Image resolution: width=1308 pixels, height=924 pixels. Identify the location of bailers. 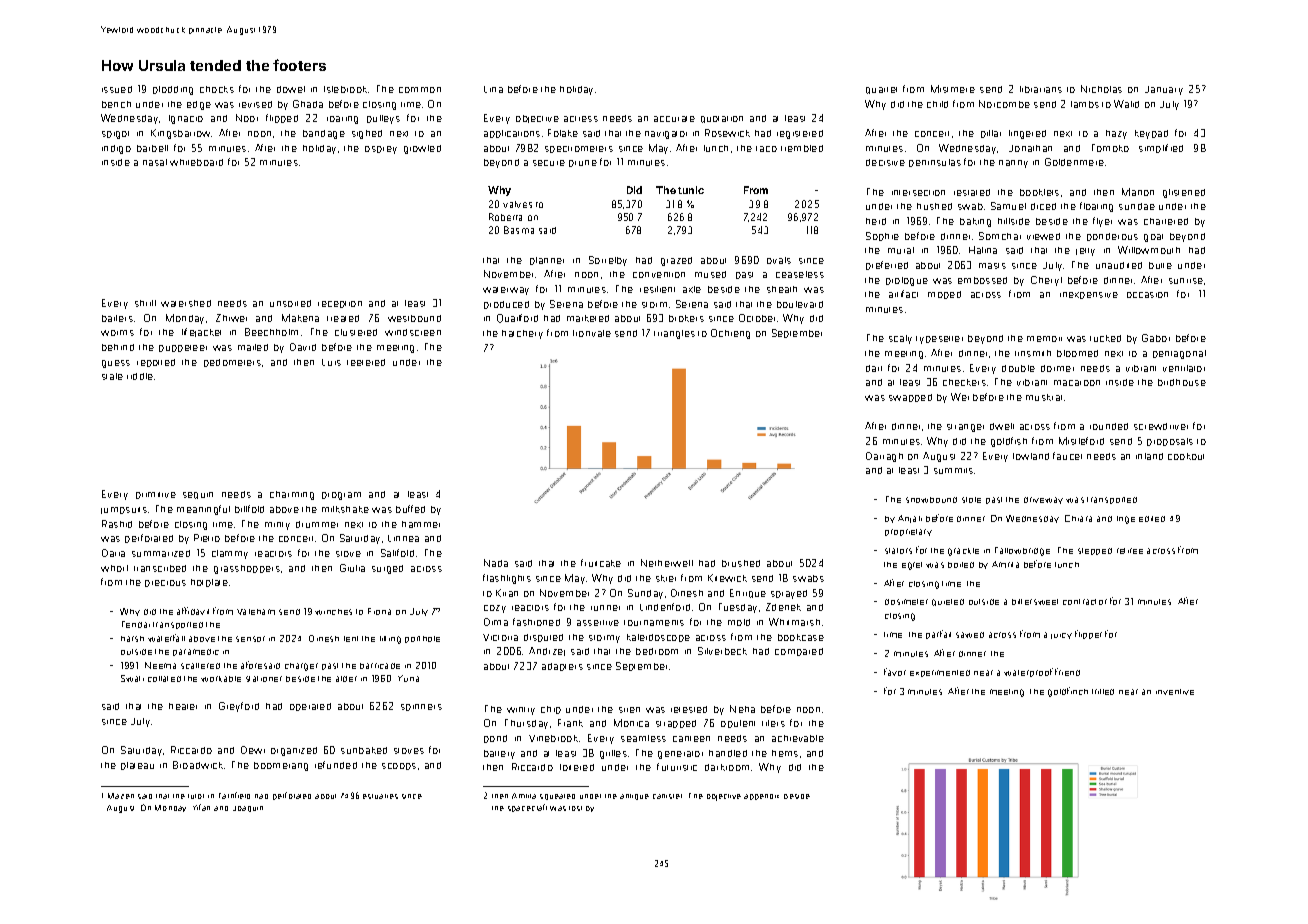
(117, 318).
